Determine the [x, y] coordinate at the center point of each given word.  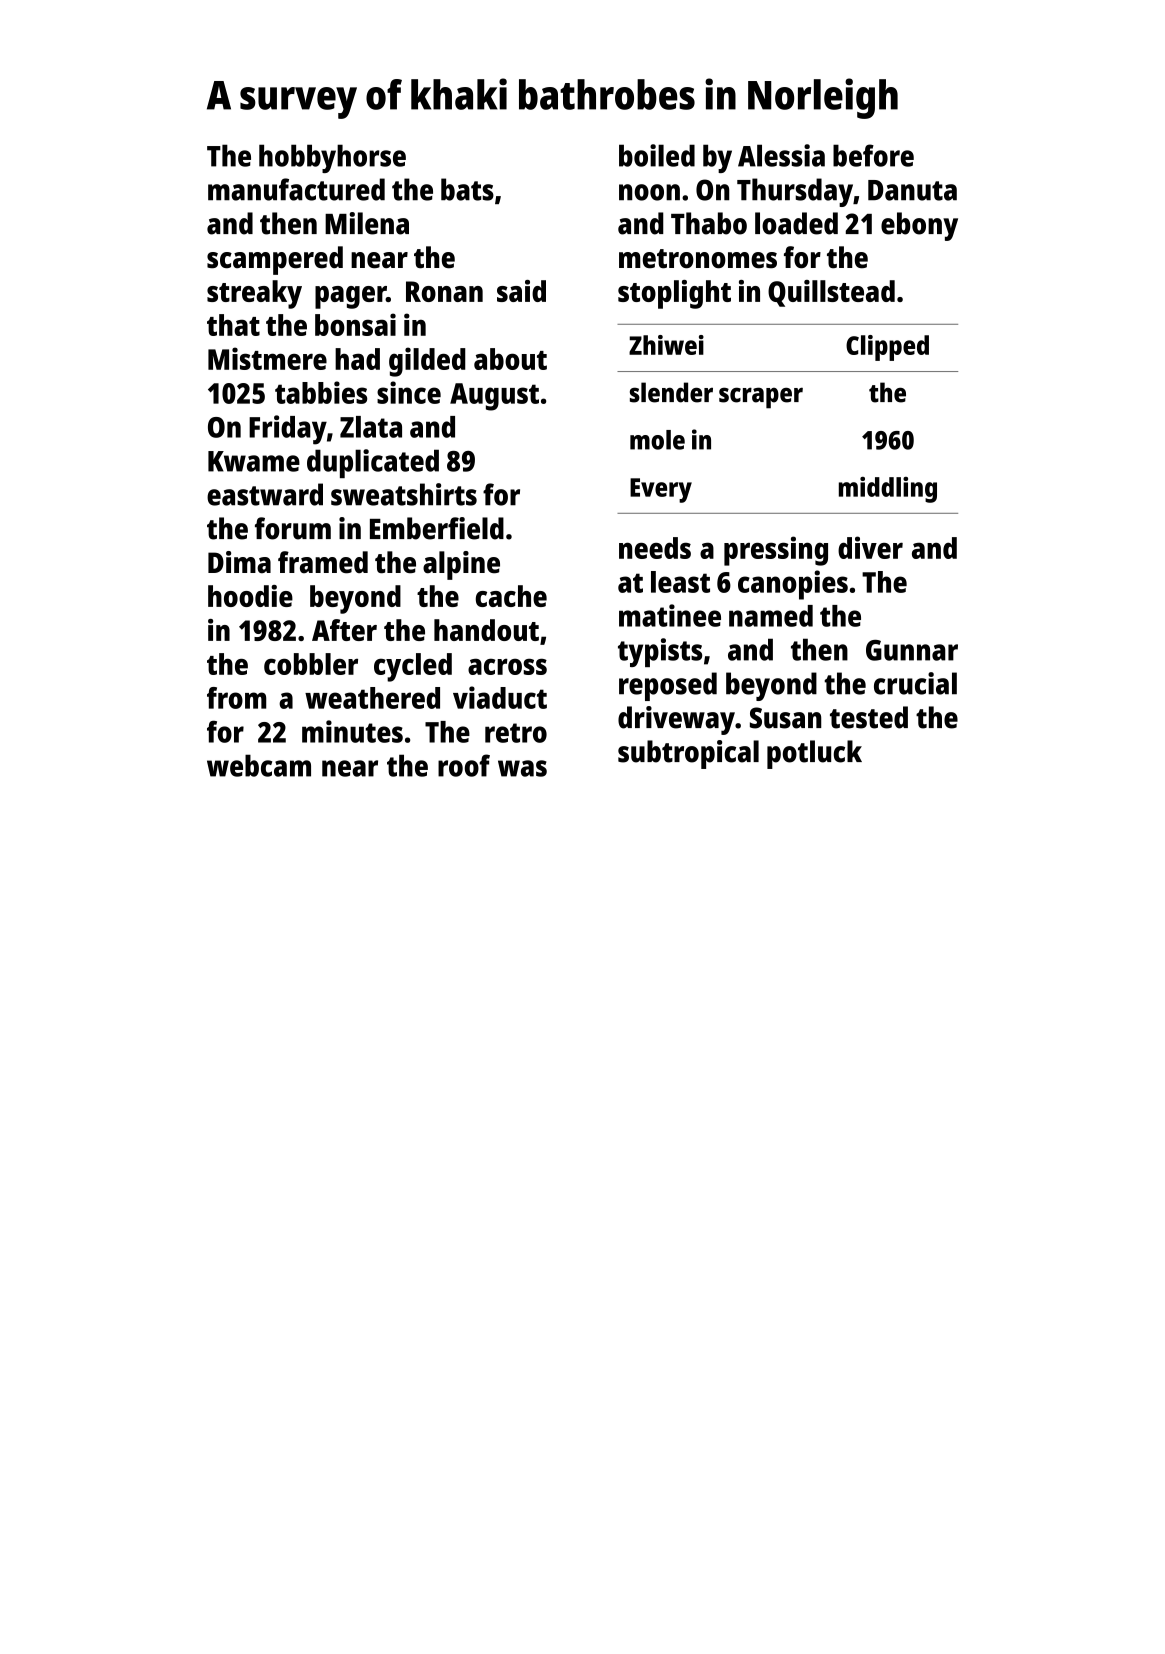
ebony [919, 226]
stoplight [674, 294]
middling [888, 490]
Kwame [254, 461]
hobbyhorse [332, 158]
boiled [657, 155]
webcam [259, 765]
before [873, 155]
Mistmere [267, 358]
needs [655, 548]
